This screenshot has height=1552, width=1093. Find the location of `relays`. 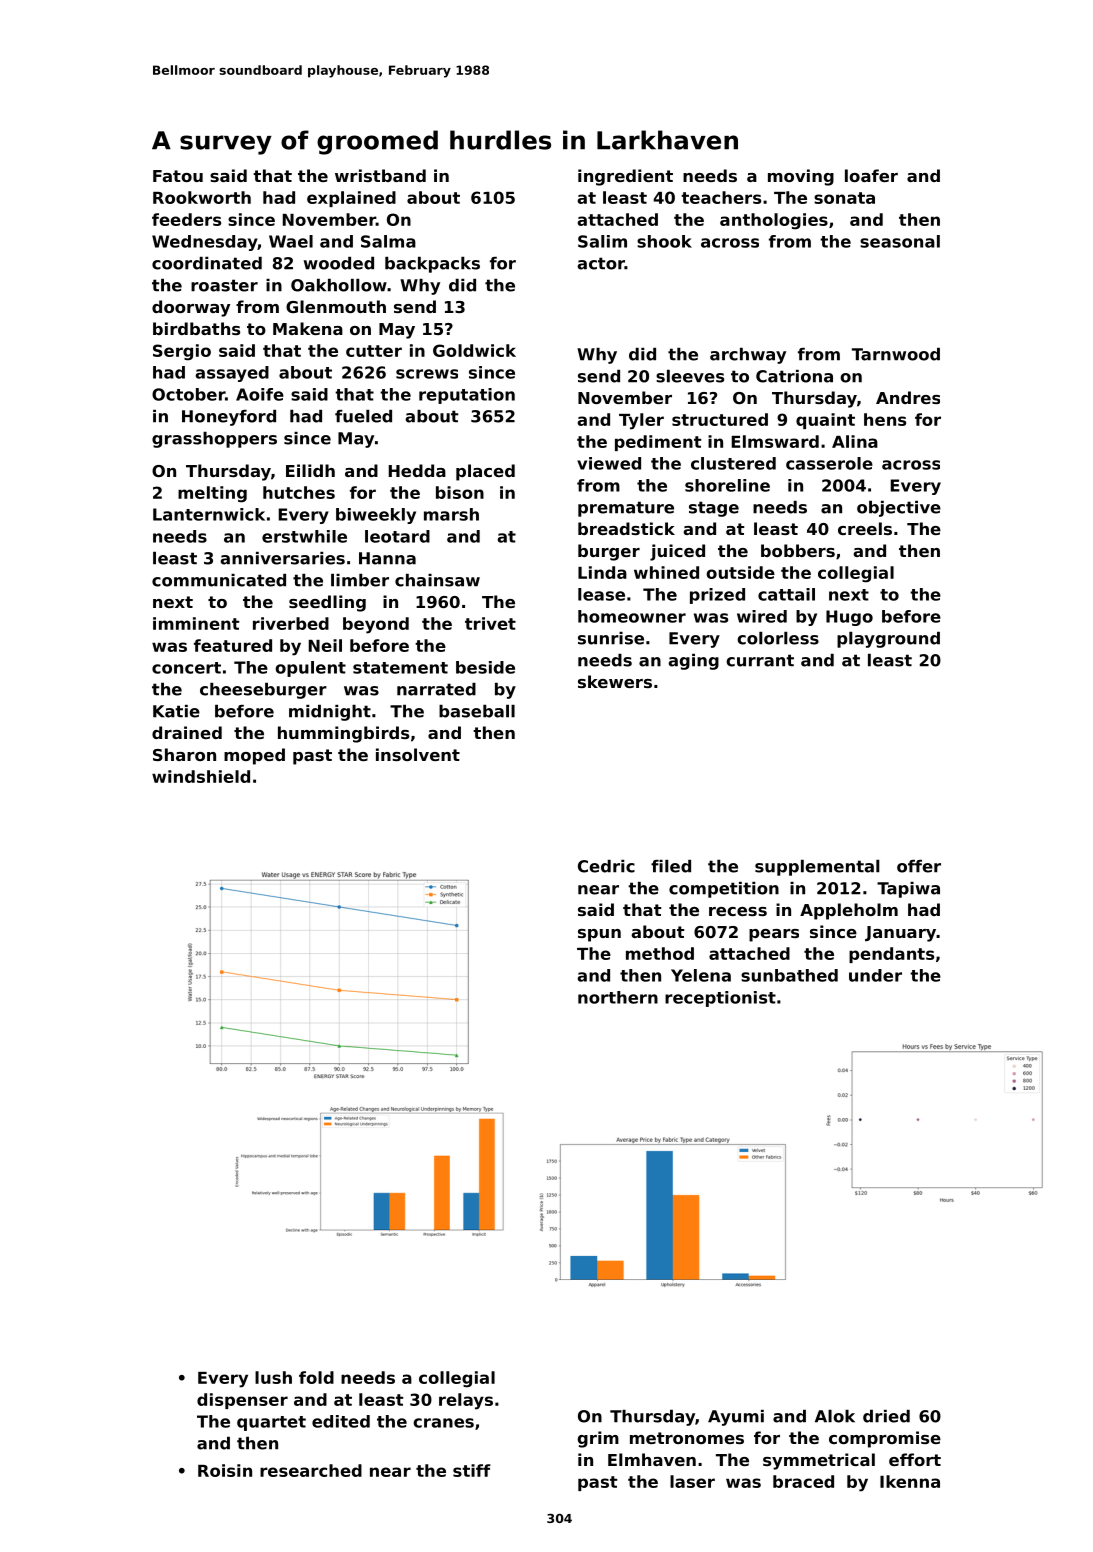

relays is located at coordinates (466, 1401).
